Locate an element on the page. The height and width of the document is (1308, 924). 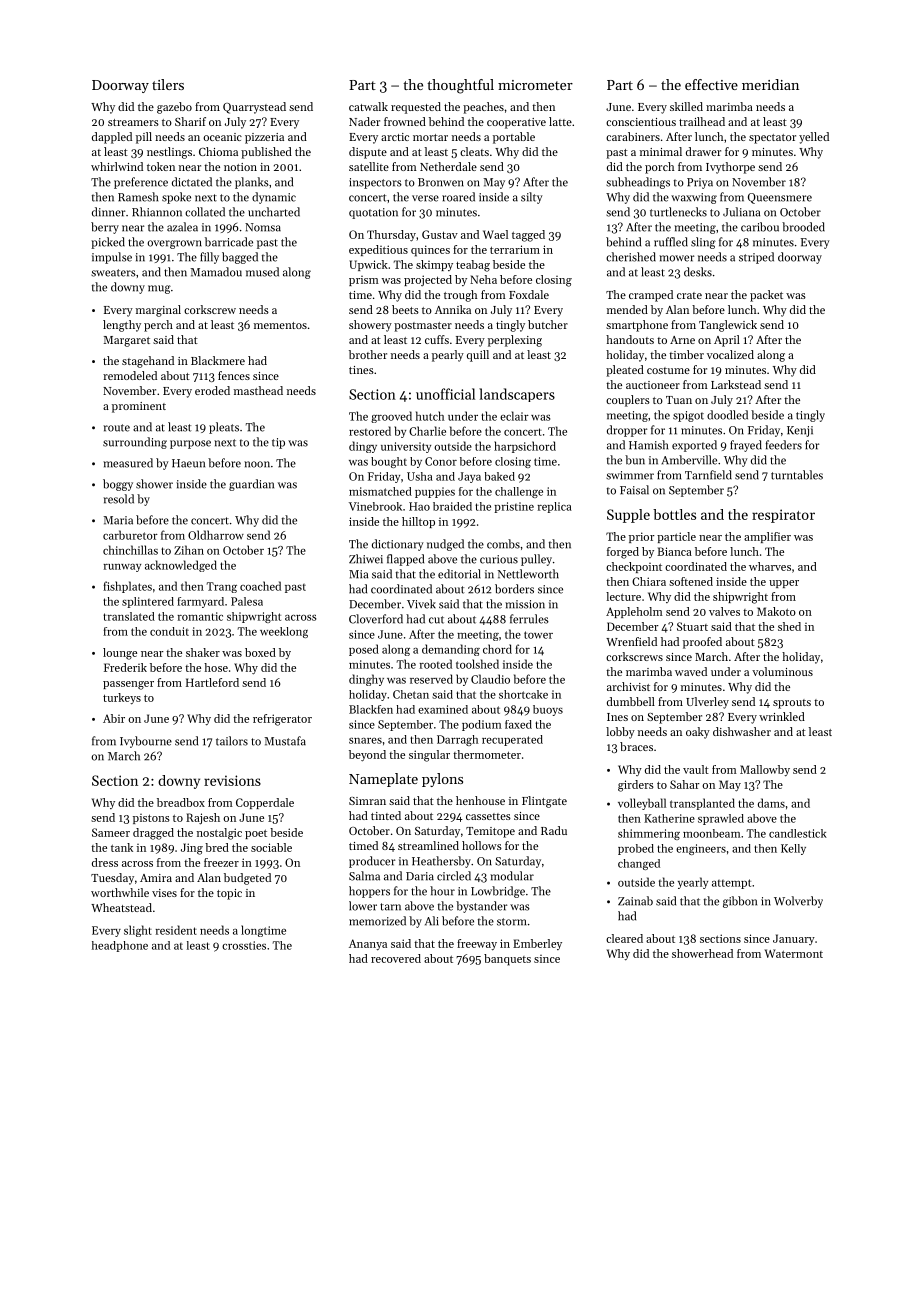
turntables is located at coordinates (797, 475).
